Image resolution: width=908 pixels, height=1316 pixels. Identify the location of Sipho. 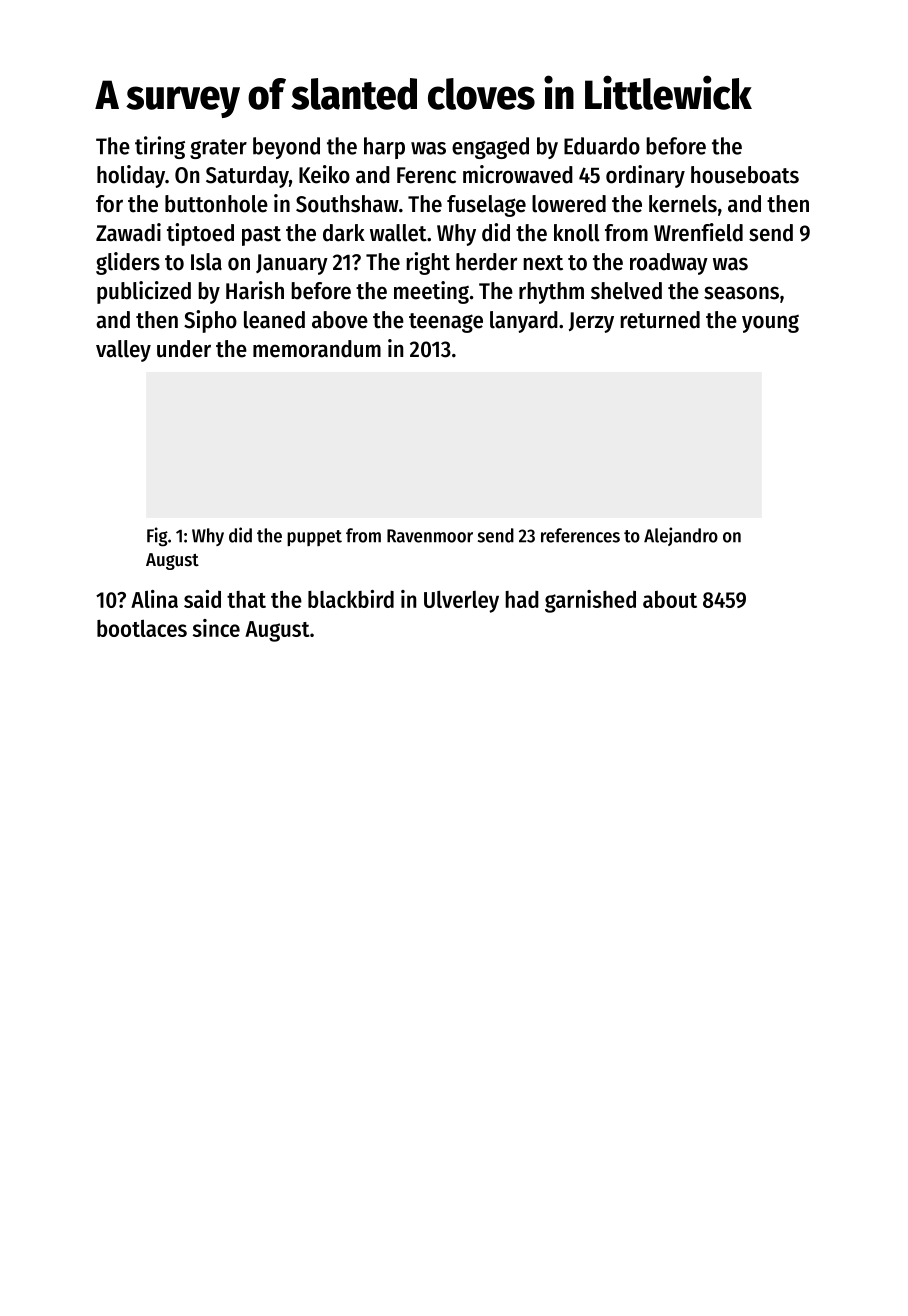
(210, 321).
